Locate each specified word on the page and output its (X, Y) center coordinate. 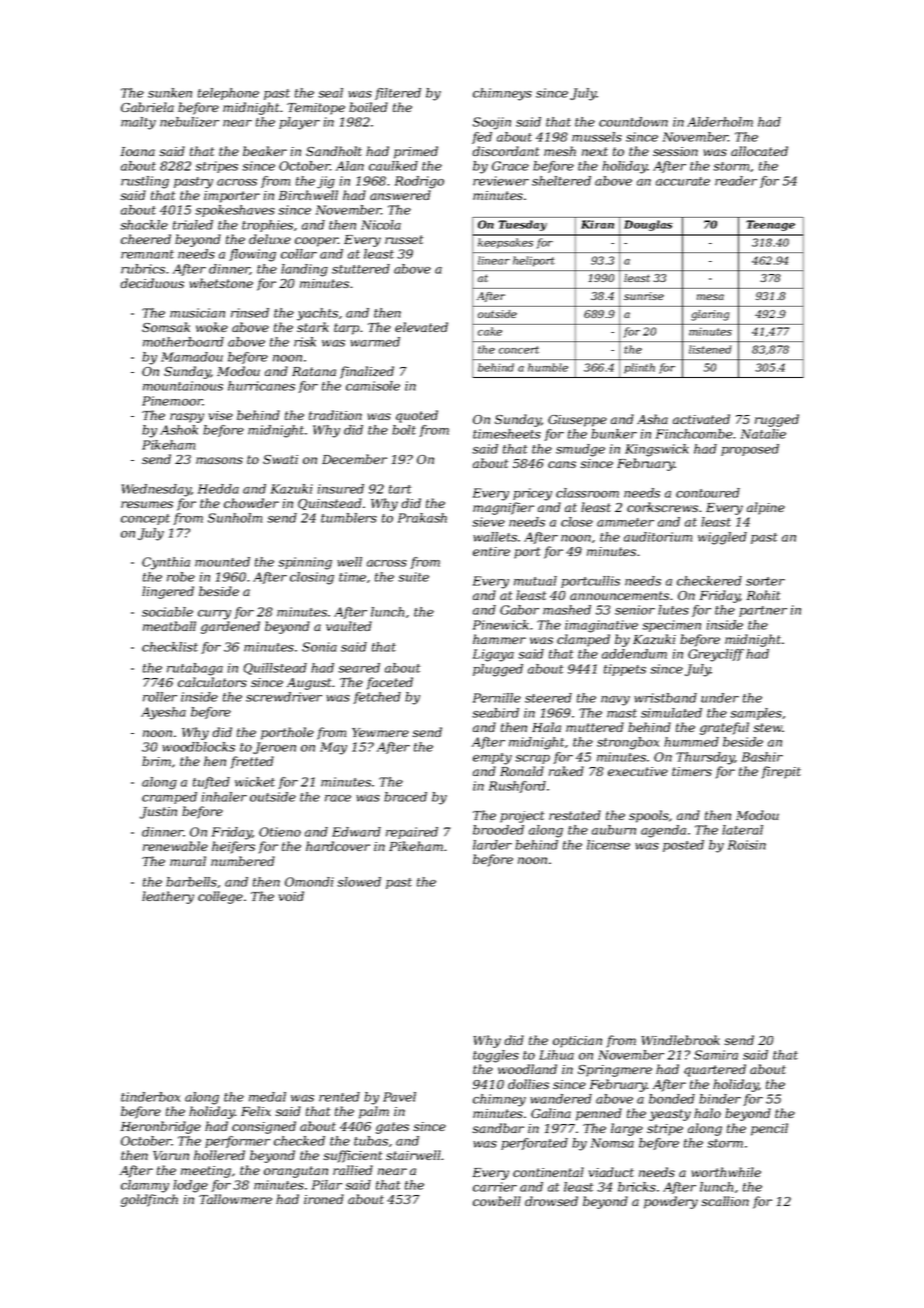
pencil (769, 1129)
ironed (324, 1199)
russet (404, 239)
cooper (316, 242)
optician (577, 1042)
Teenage (770, 225)
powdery (671, 1202)
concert (519, 350)
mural (188, 861)
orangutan (296, 1172)
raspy (187, 418)
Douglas (648, 225)
